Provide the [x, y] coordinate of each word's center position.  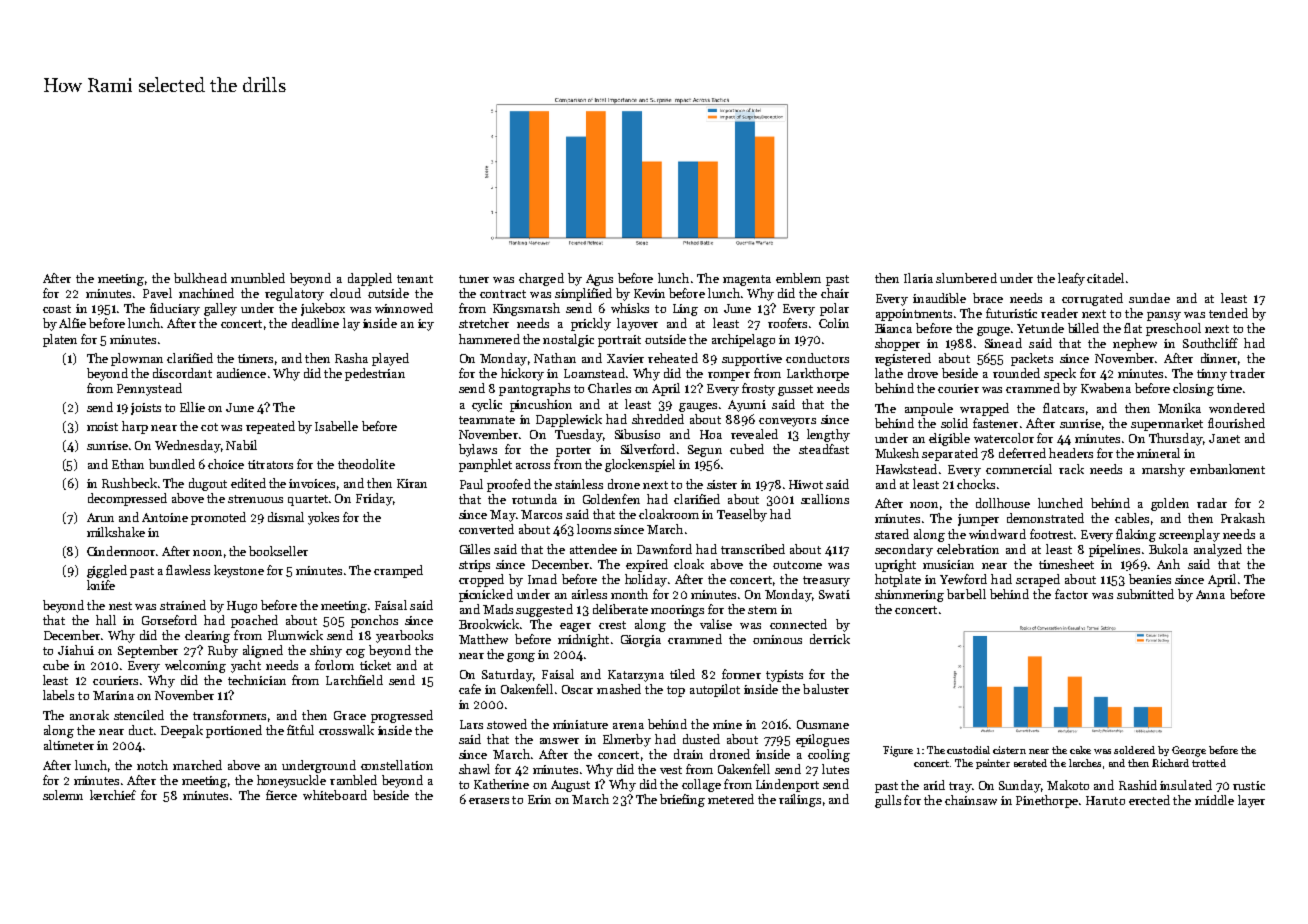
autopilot [715, 690]
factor [1071, 594]
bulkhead [200, 278]
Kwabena [1106, 388]
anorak [89, 715]
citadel [1105, 278]
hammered [489, 339]
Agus [599, 280]
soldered [1134, 750]
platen [60, 340]
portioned [234, 731]
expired [647, 565]
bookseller [278, 551]
